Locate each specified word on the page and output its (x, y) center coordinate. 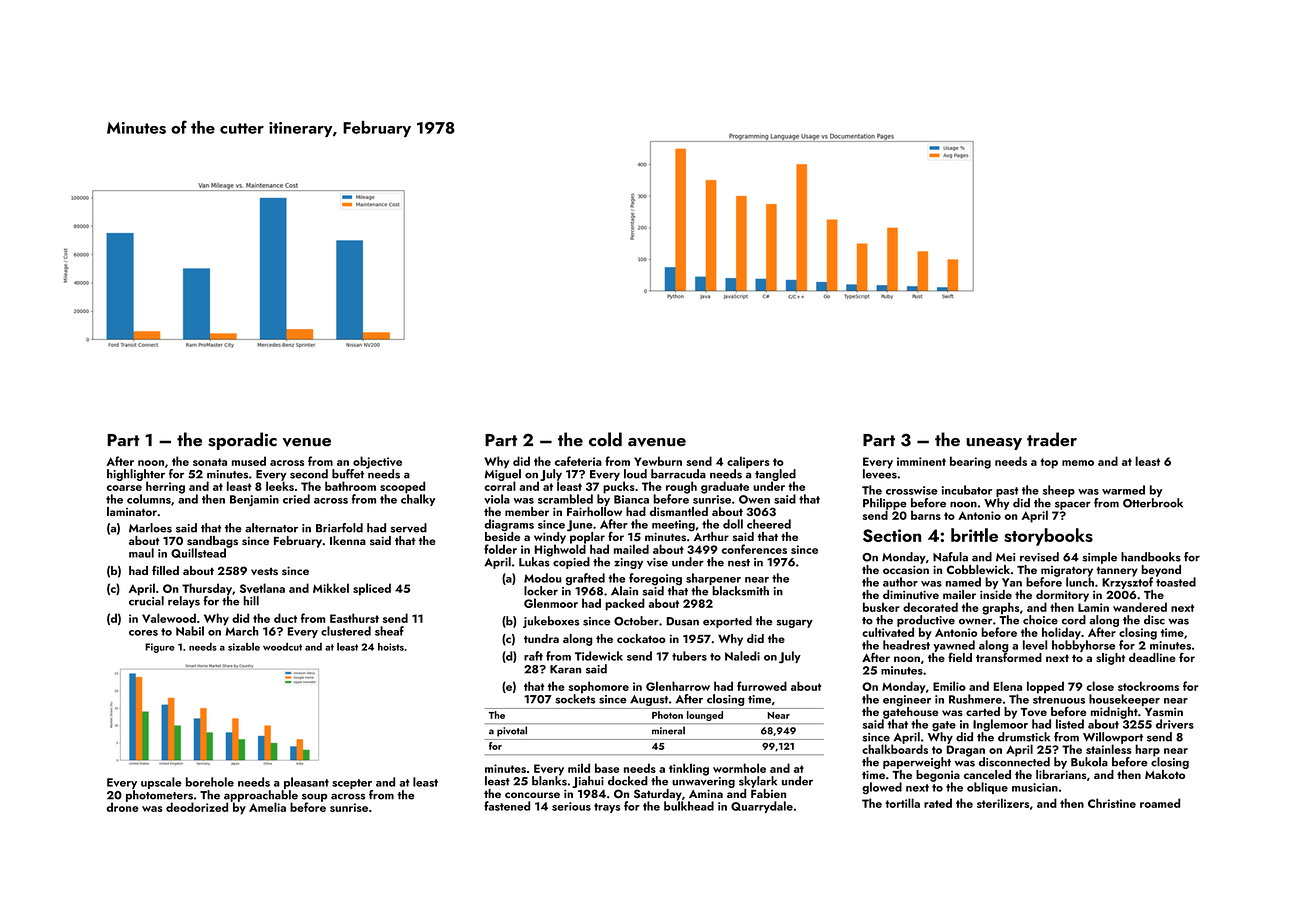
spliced (372, 589)
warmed (1123, 490)
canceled (987, 774)
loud (635, 474)
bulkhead (689, 806)
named (963, 582)
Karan (565, 669)
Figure (160, 648)
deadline (1152, 657)
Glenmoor (551, 603)
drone (123, 807)
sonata (210, 462)
